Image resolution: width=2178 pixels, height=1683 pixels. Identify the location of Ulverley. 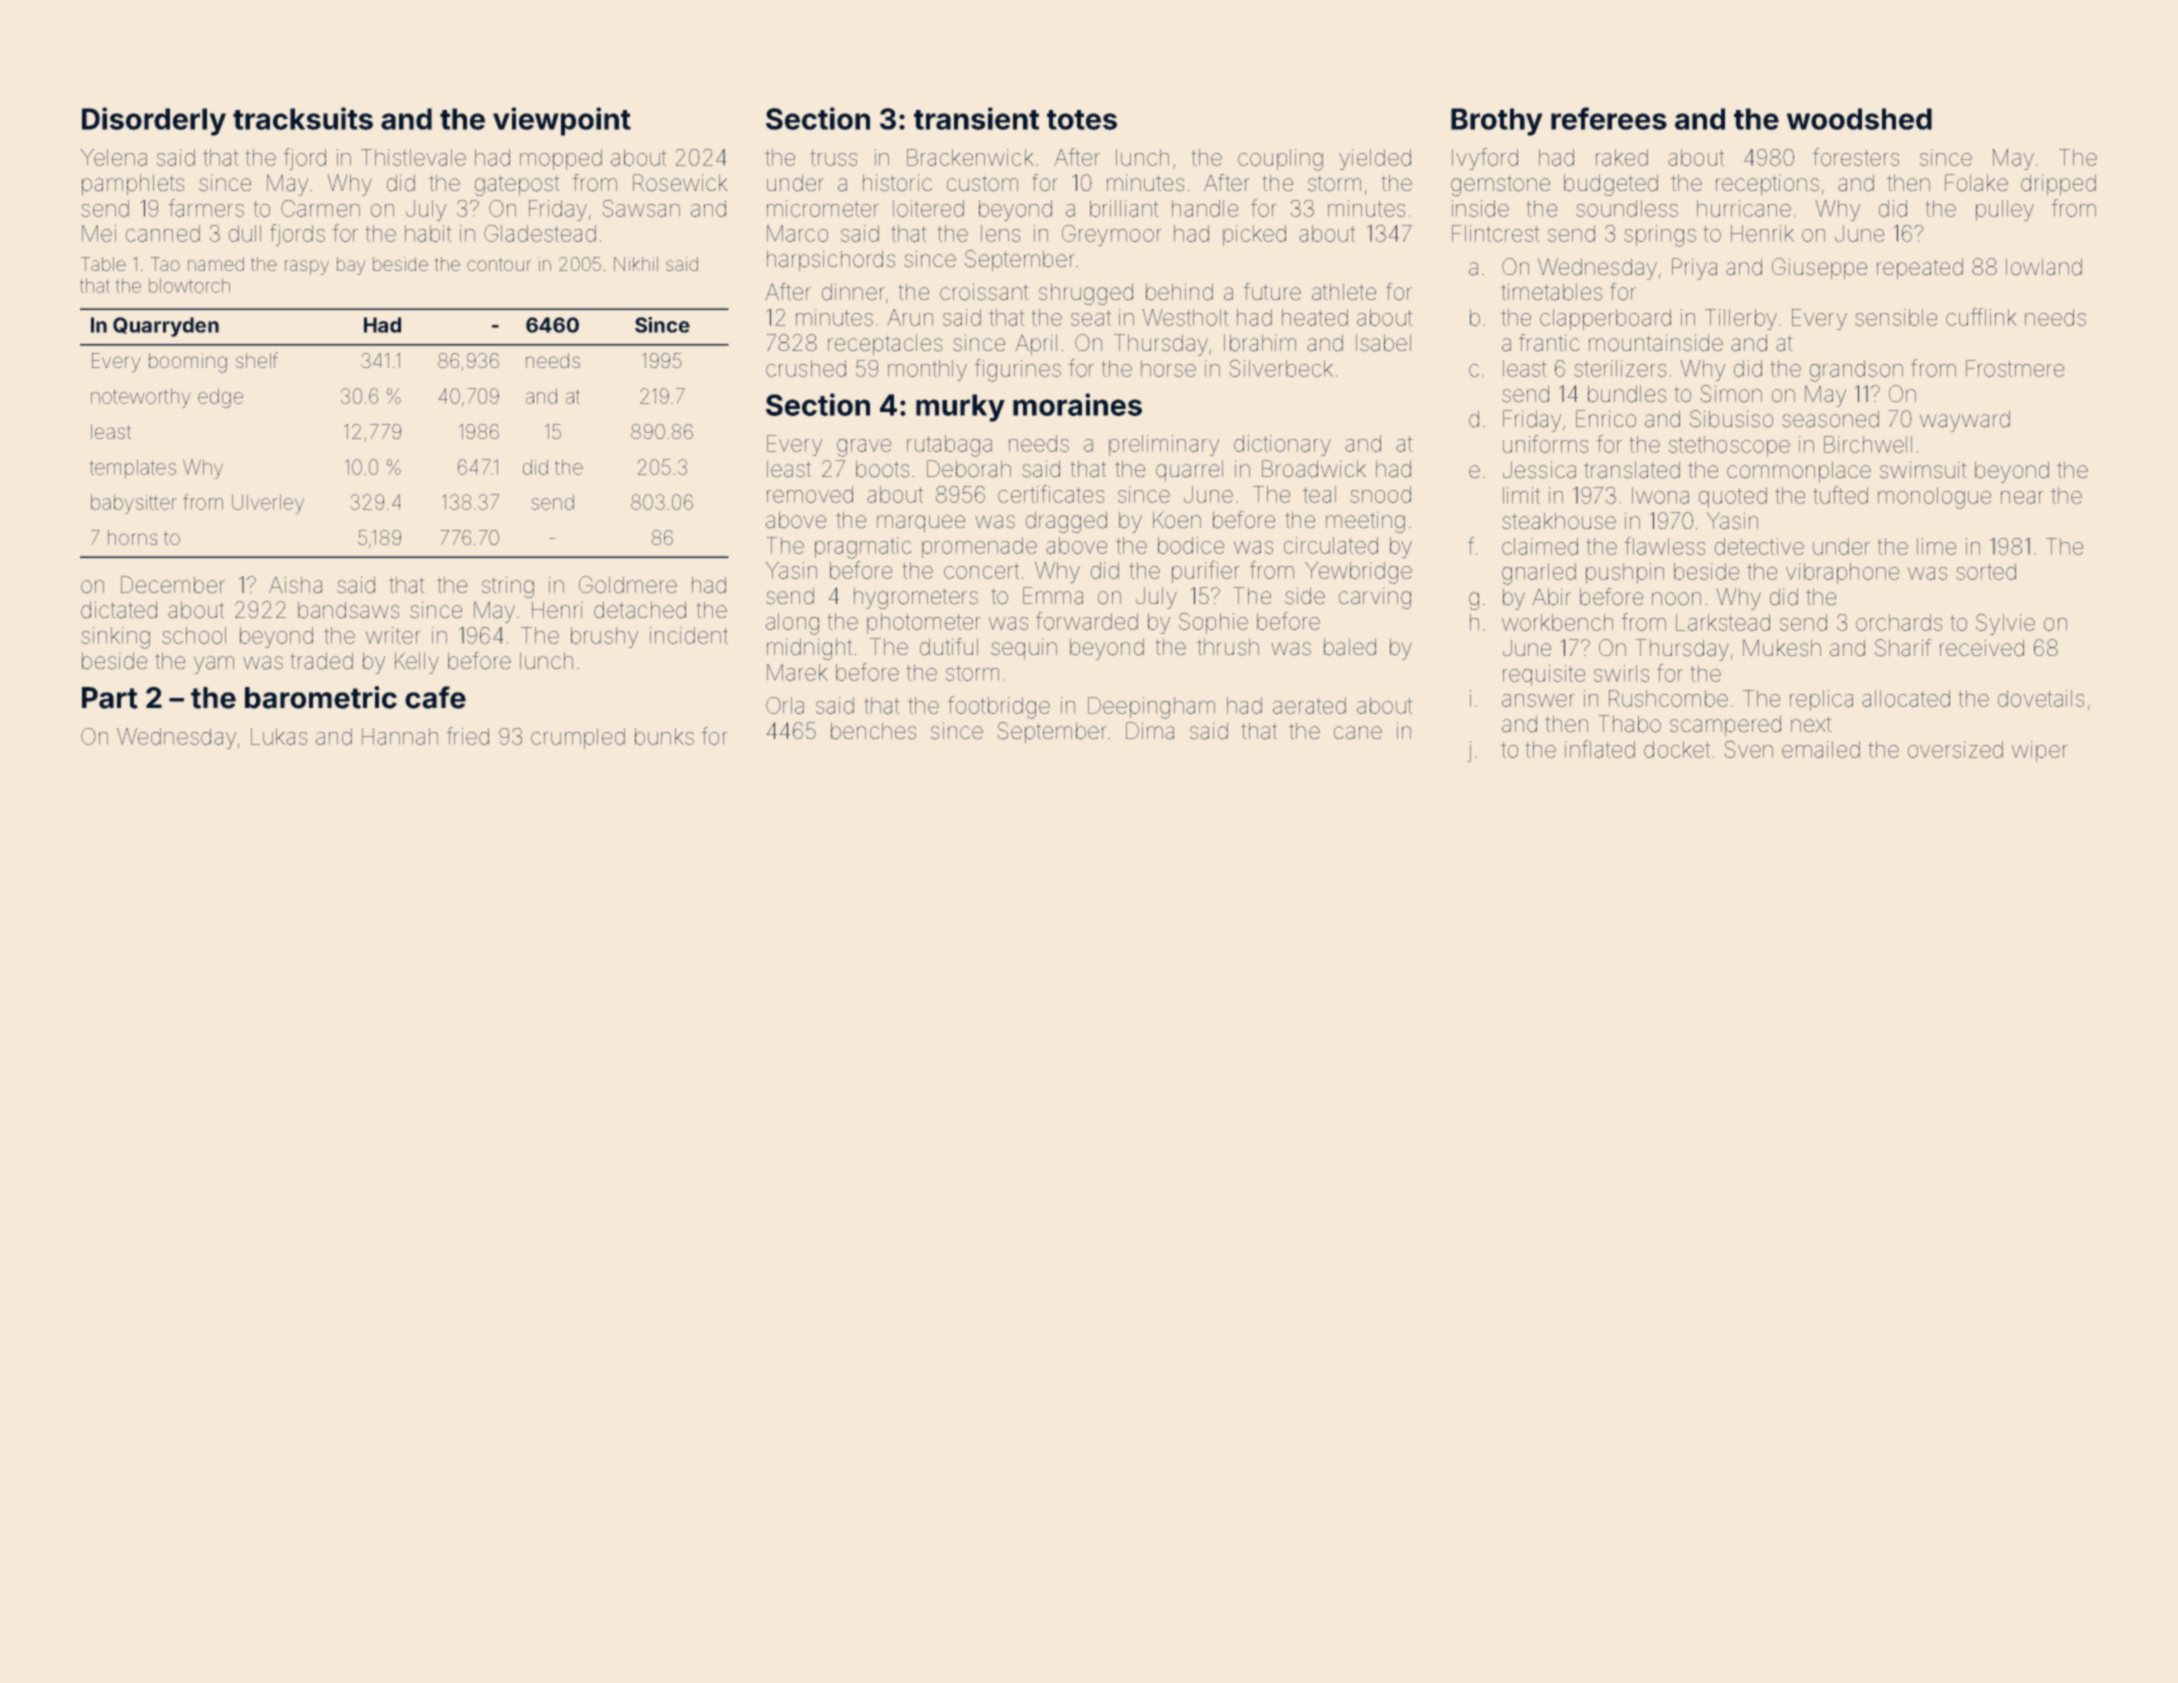
(268, 504).
